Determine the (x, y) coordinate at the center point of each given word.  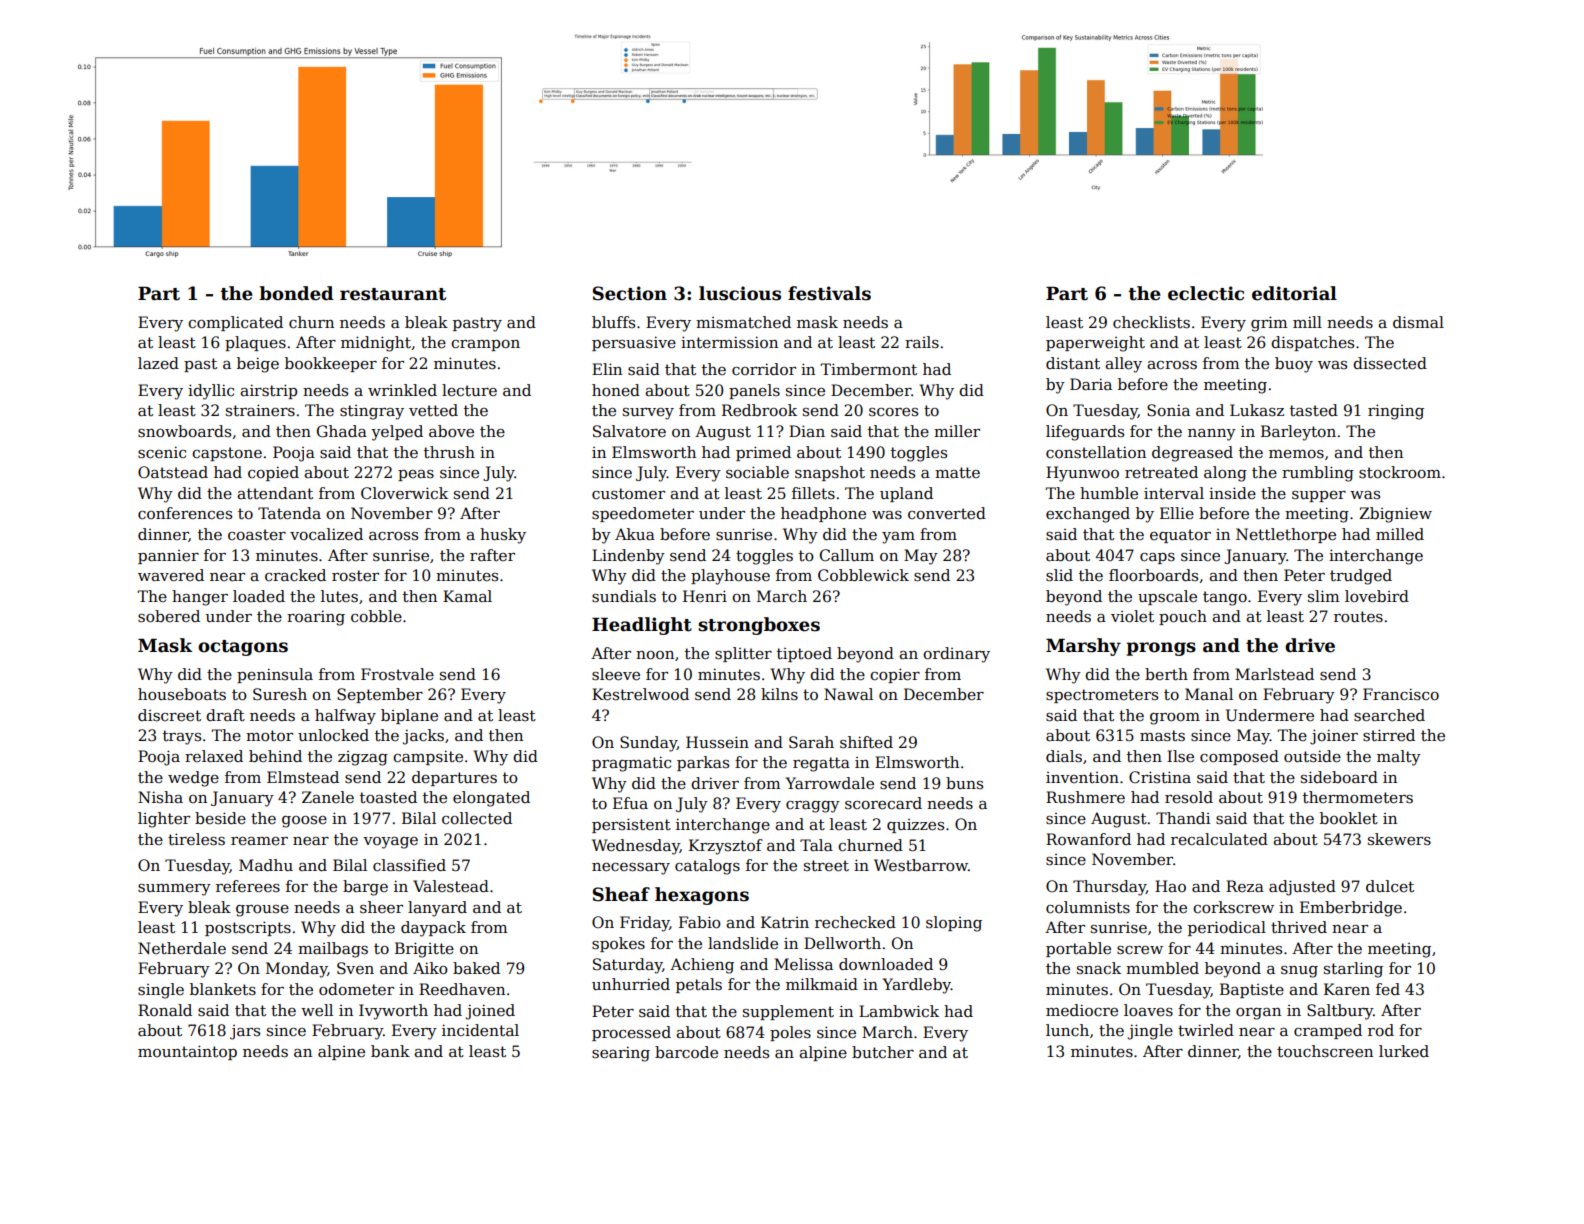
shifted (866, 742)
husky (503, 536)
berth (1166, 674)
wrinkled (402, 390)
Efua (630, 803)
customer (628, 494)
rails (922, 342)
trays (182, 737)
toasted (388, 797)
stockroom (1400, 472)
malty (1399, 758)
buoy (1294, 365)
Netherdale (182, 948)
